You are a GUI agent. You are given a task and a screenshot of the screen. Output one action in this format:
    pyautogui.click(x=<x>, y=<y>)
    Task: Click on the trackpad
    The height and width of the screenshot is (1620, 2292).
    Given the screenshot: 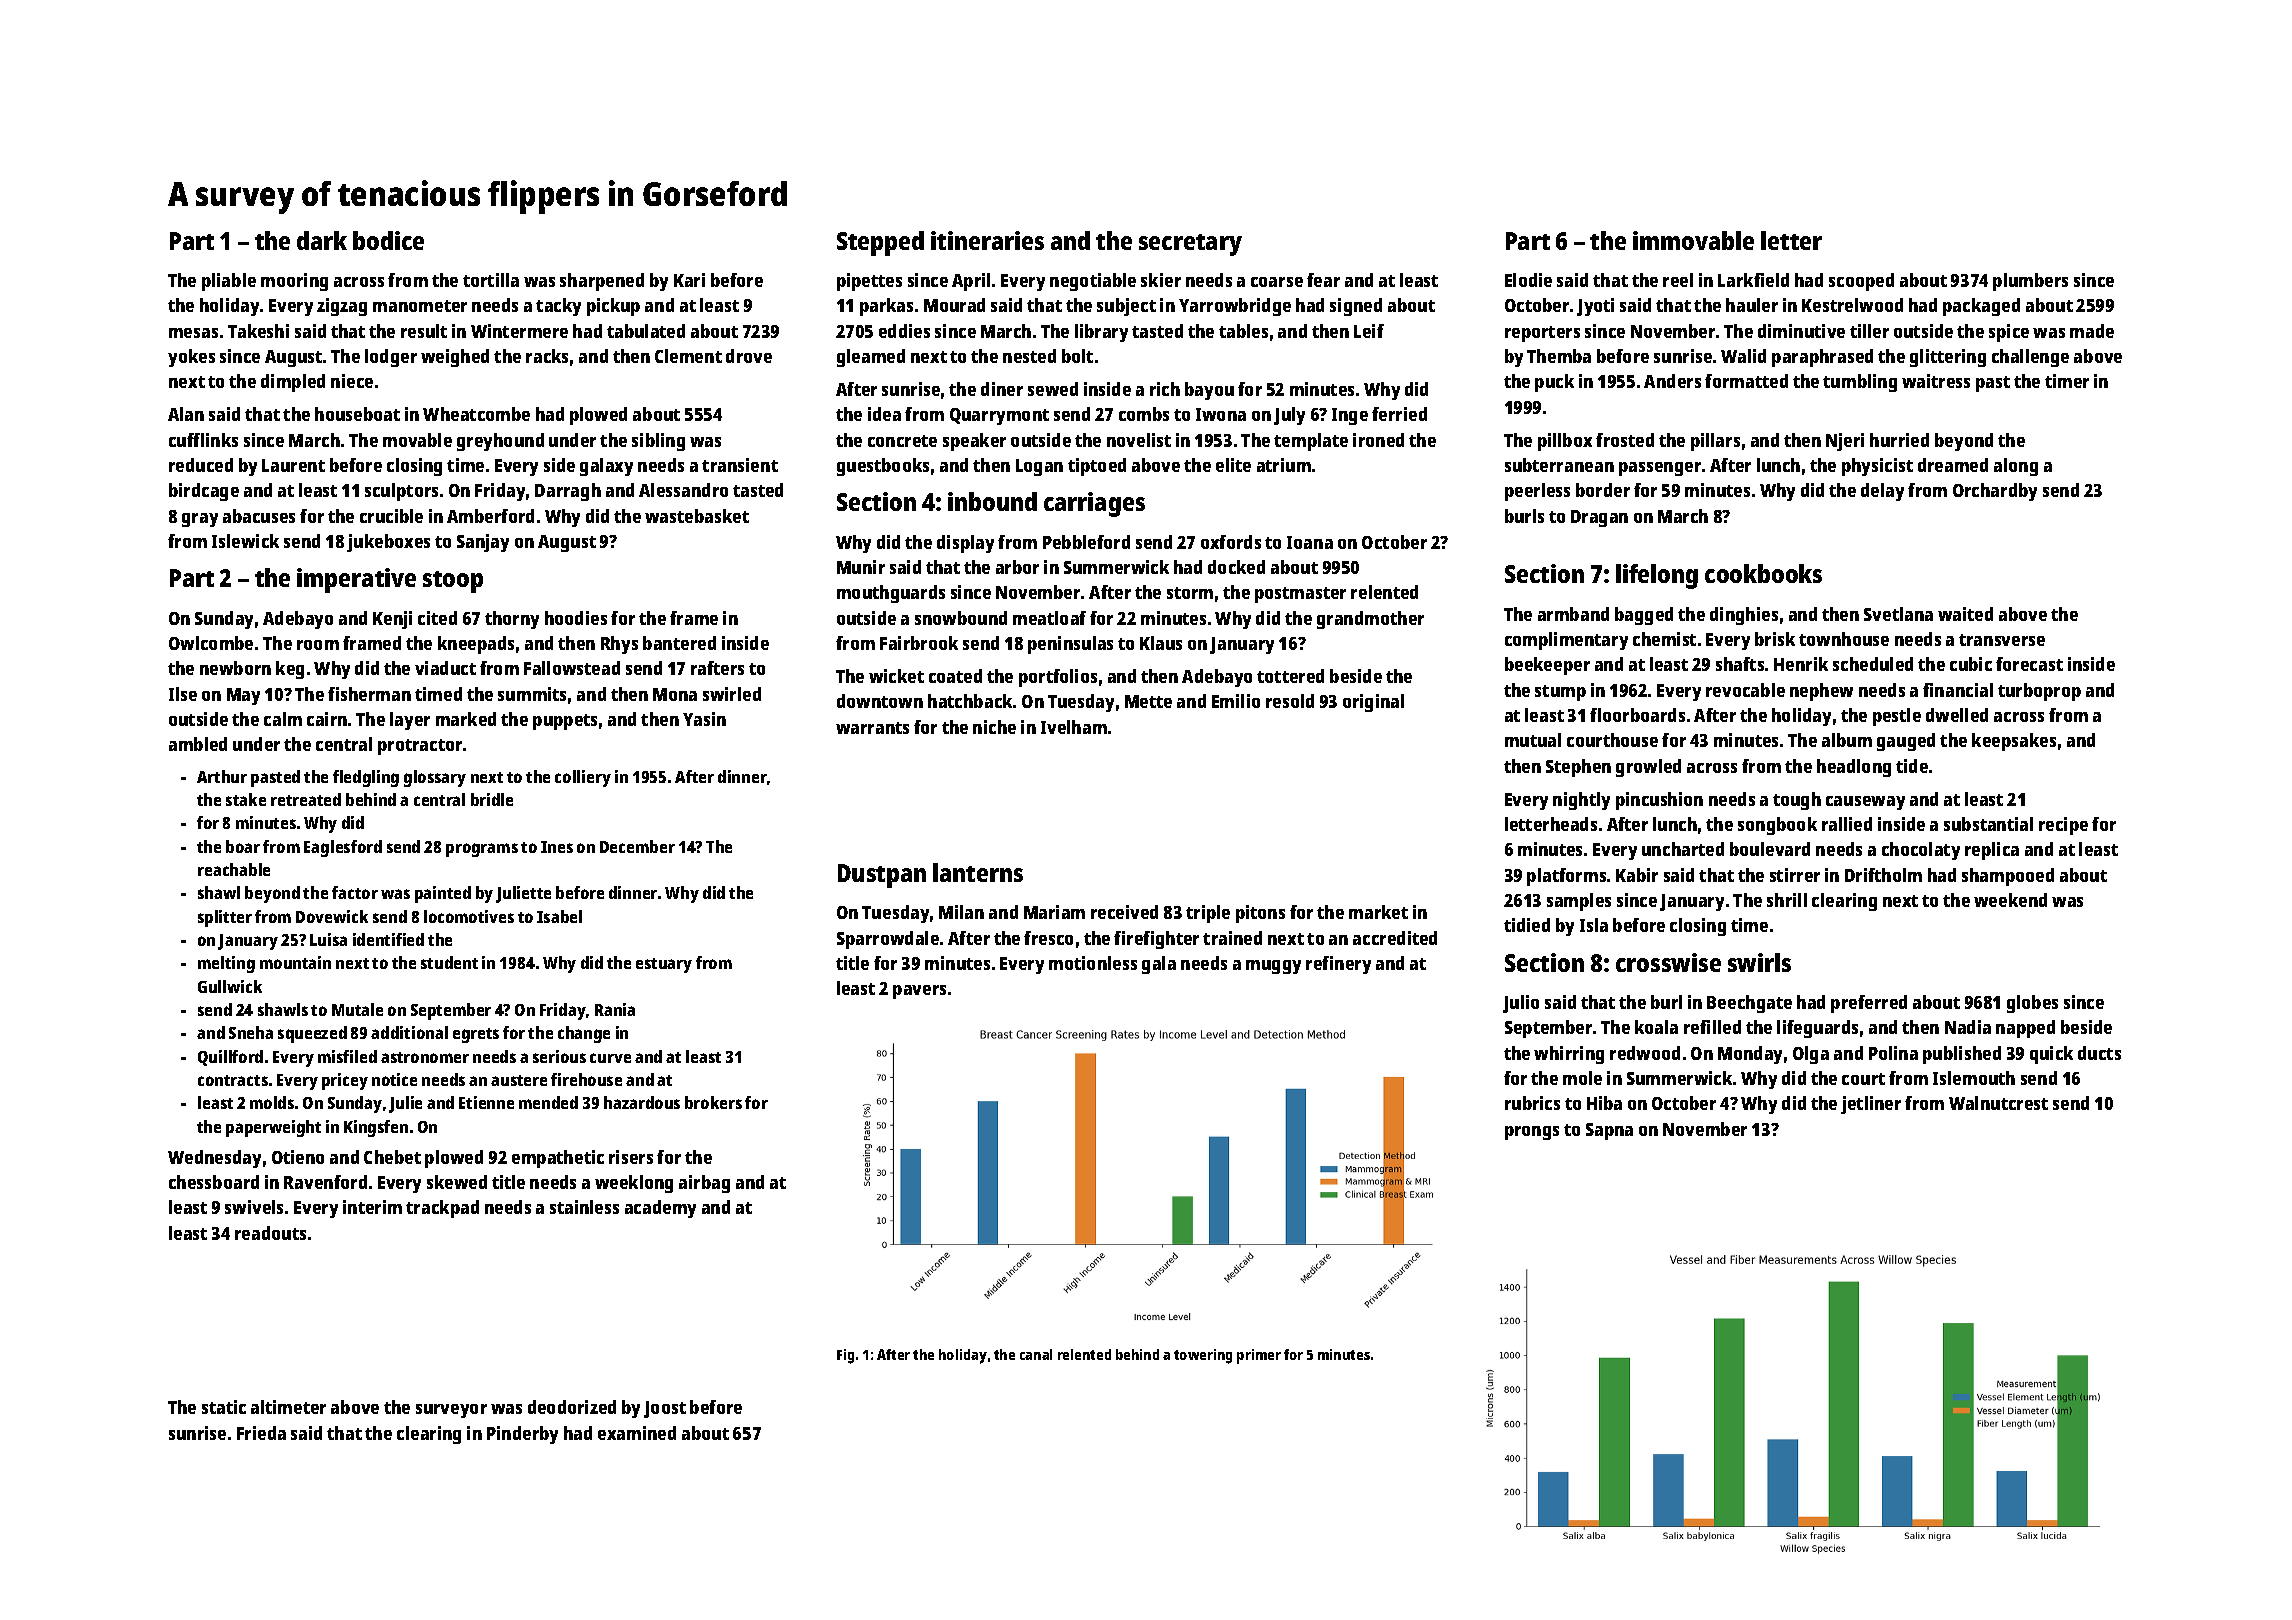 What is the action you would take?
    pyautogui.click(x=442, y=1209)
